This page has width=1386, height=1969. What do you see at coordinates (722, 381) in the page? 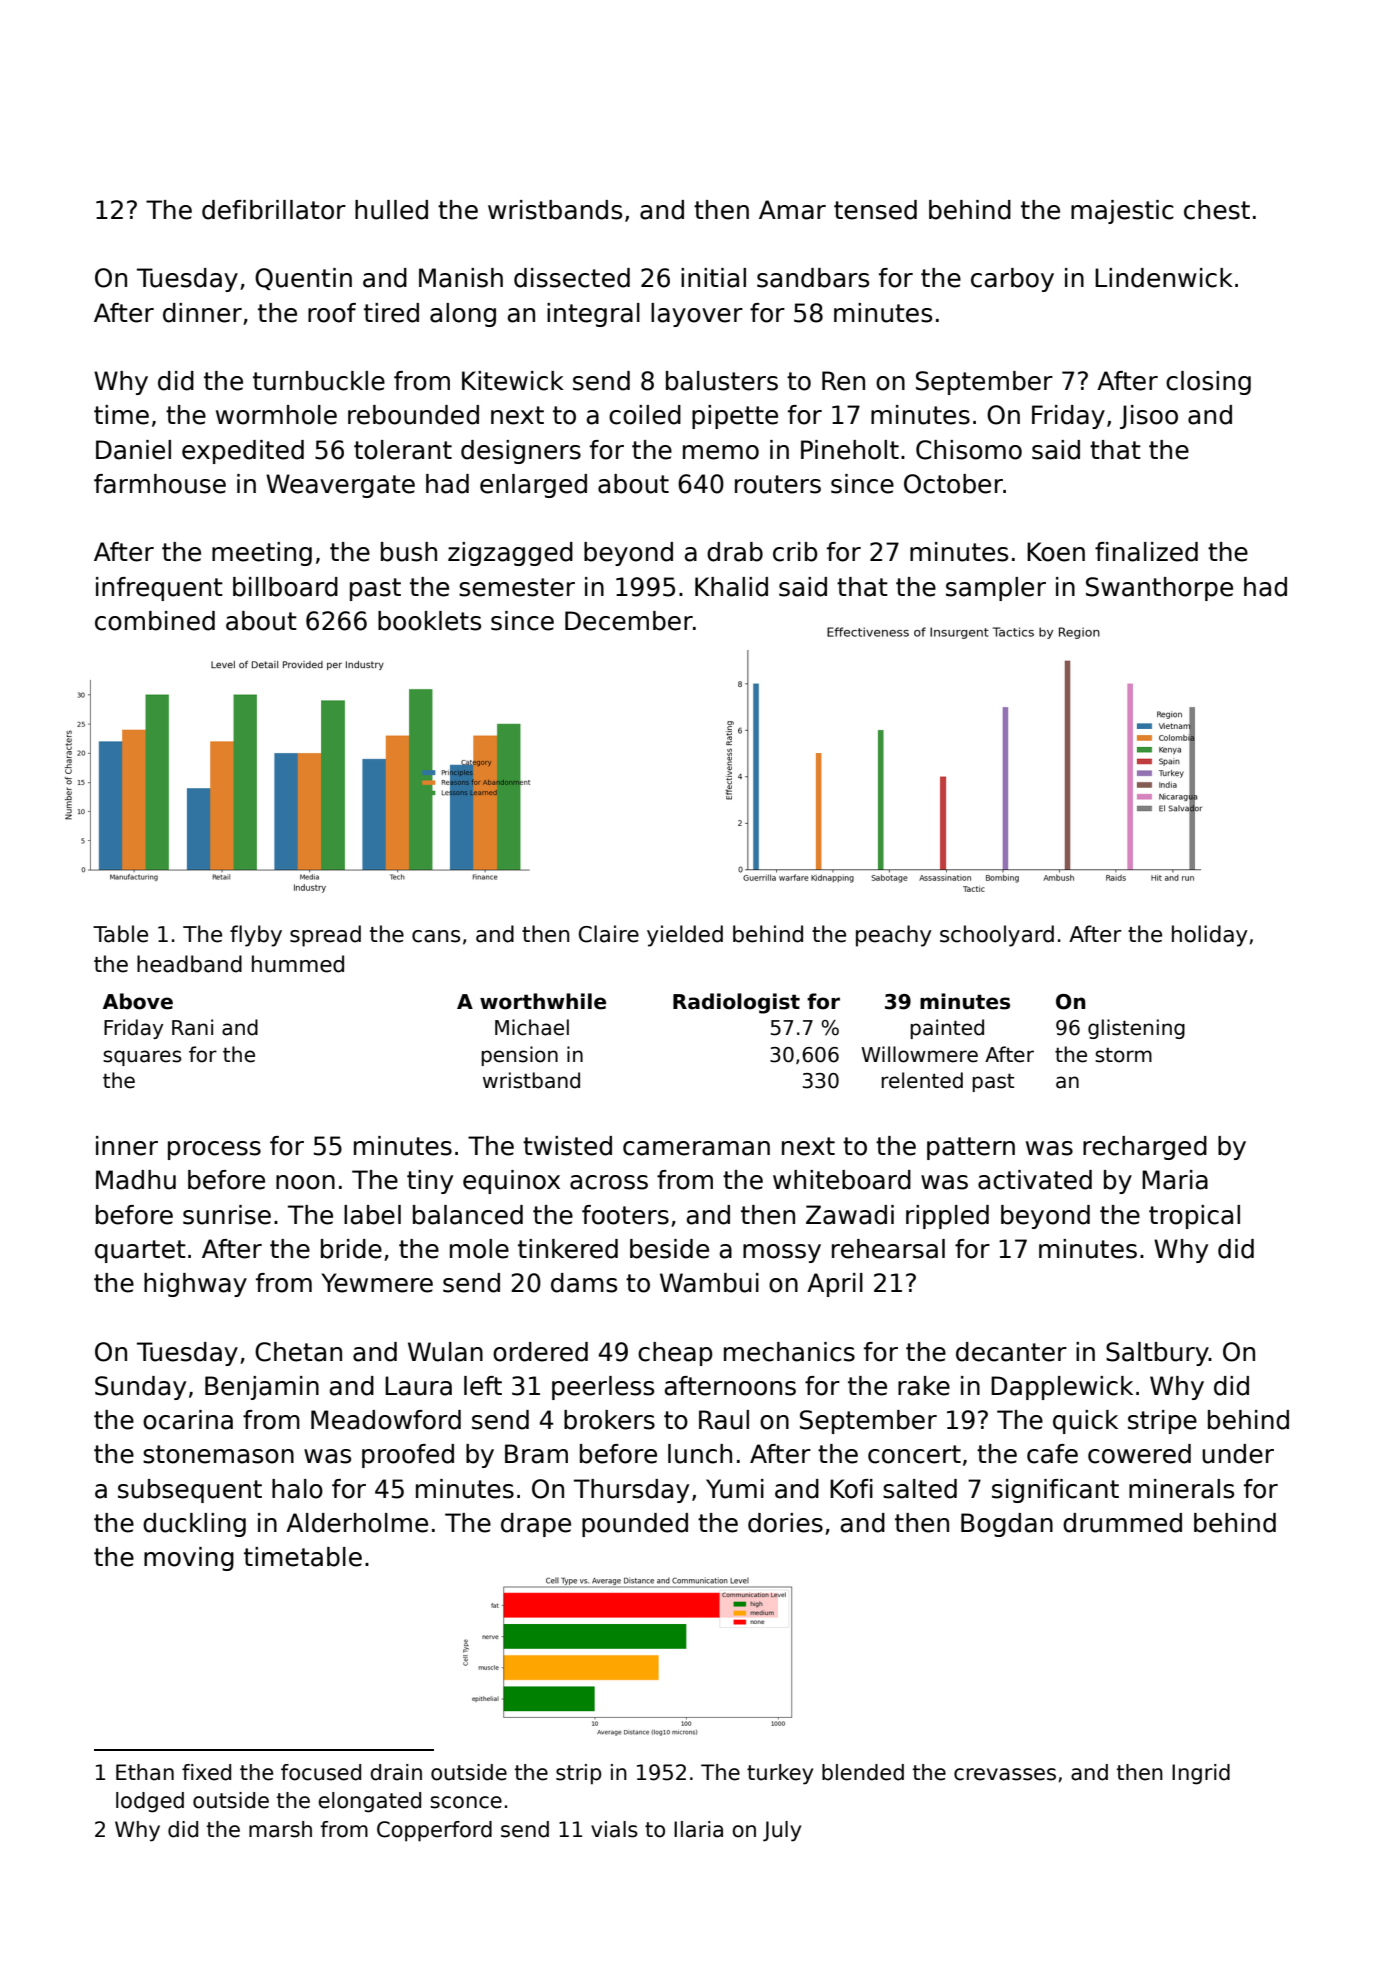
I see `balusters` at bounding box center [722, 381].
